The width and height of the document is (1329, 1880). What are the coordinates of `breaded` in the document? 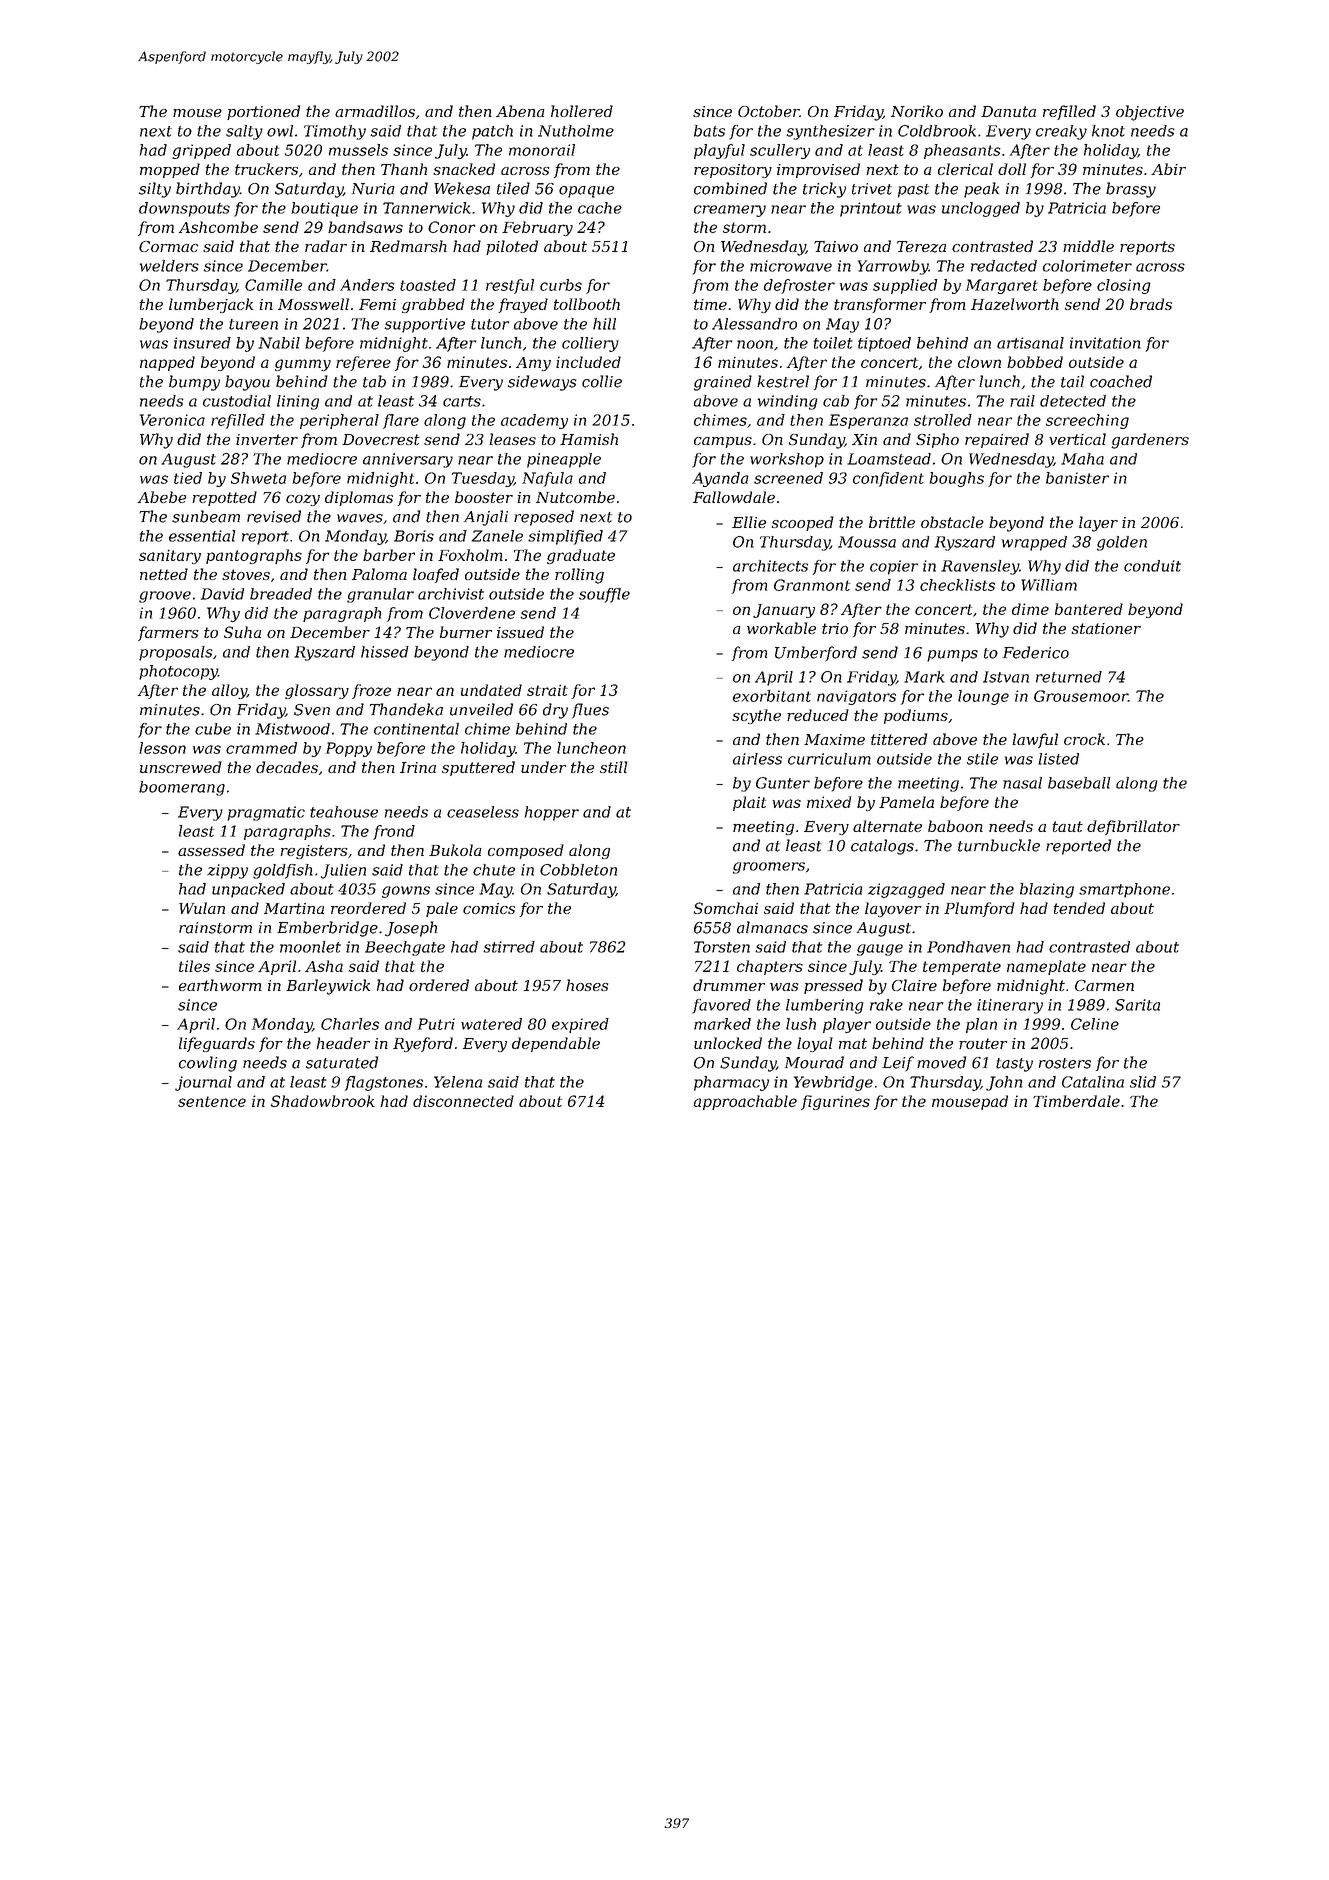 It's located at (281, 594).
